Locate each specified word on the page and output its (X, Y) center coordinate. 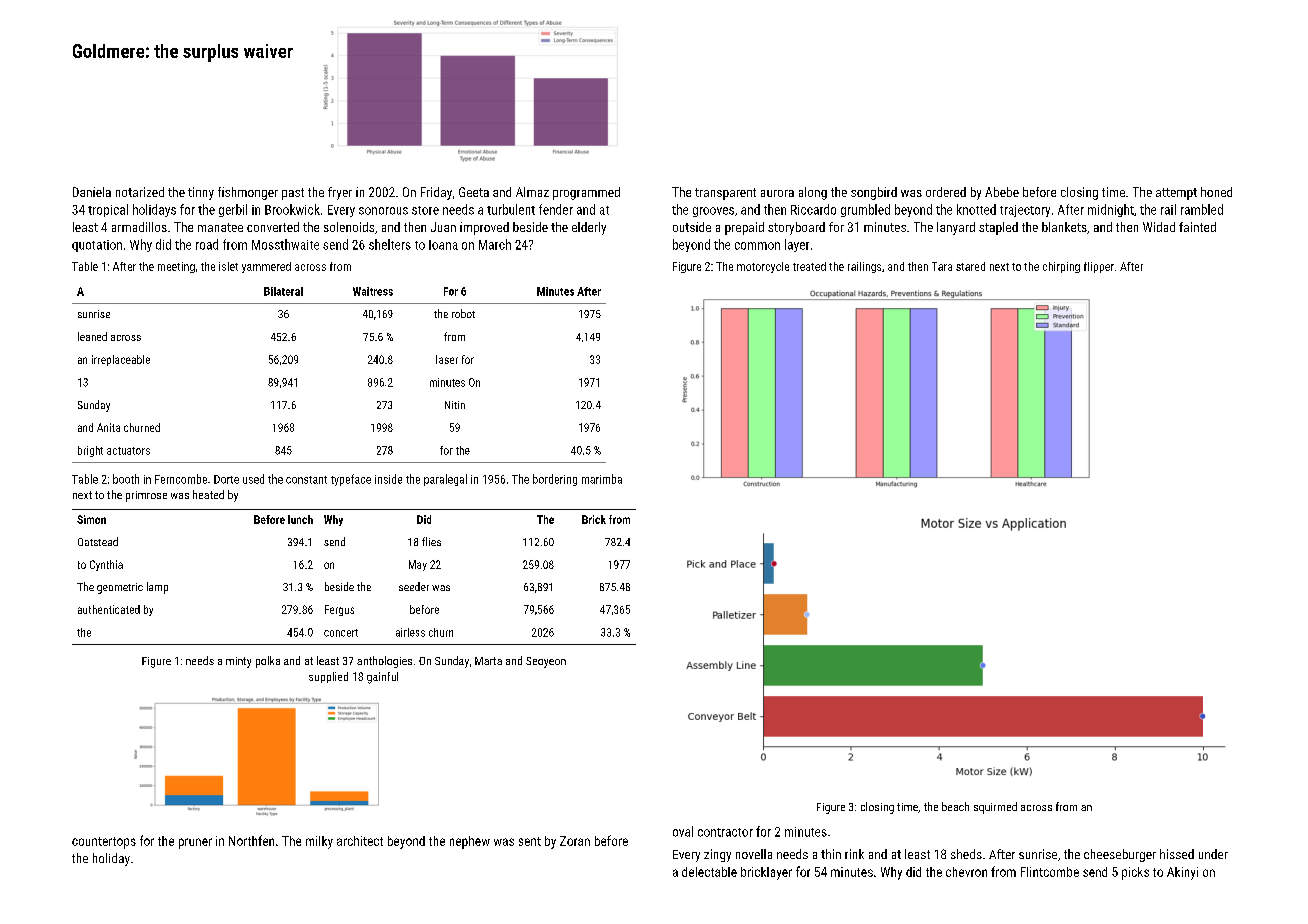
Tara (942, 266)
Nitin (455, 405)
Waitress (373, 291)
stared (970, 266)
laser (447, 359)
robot (463, 313)
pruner (195, 843)
